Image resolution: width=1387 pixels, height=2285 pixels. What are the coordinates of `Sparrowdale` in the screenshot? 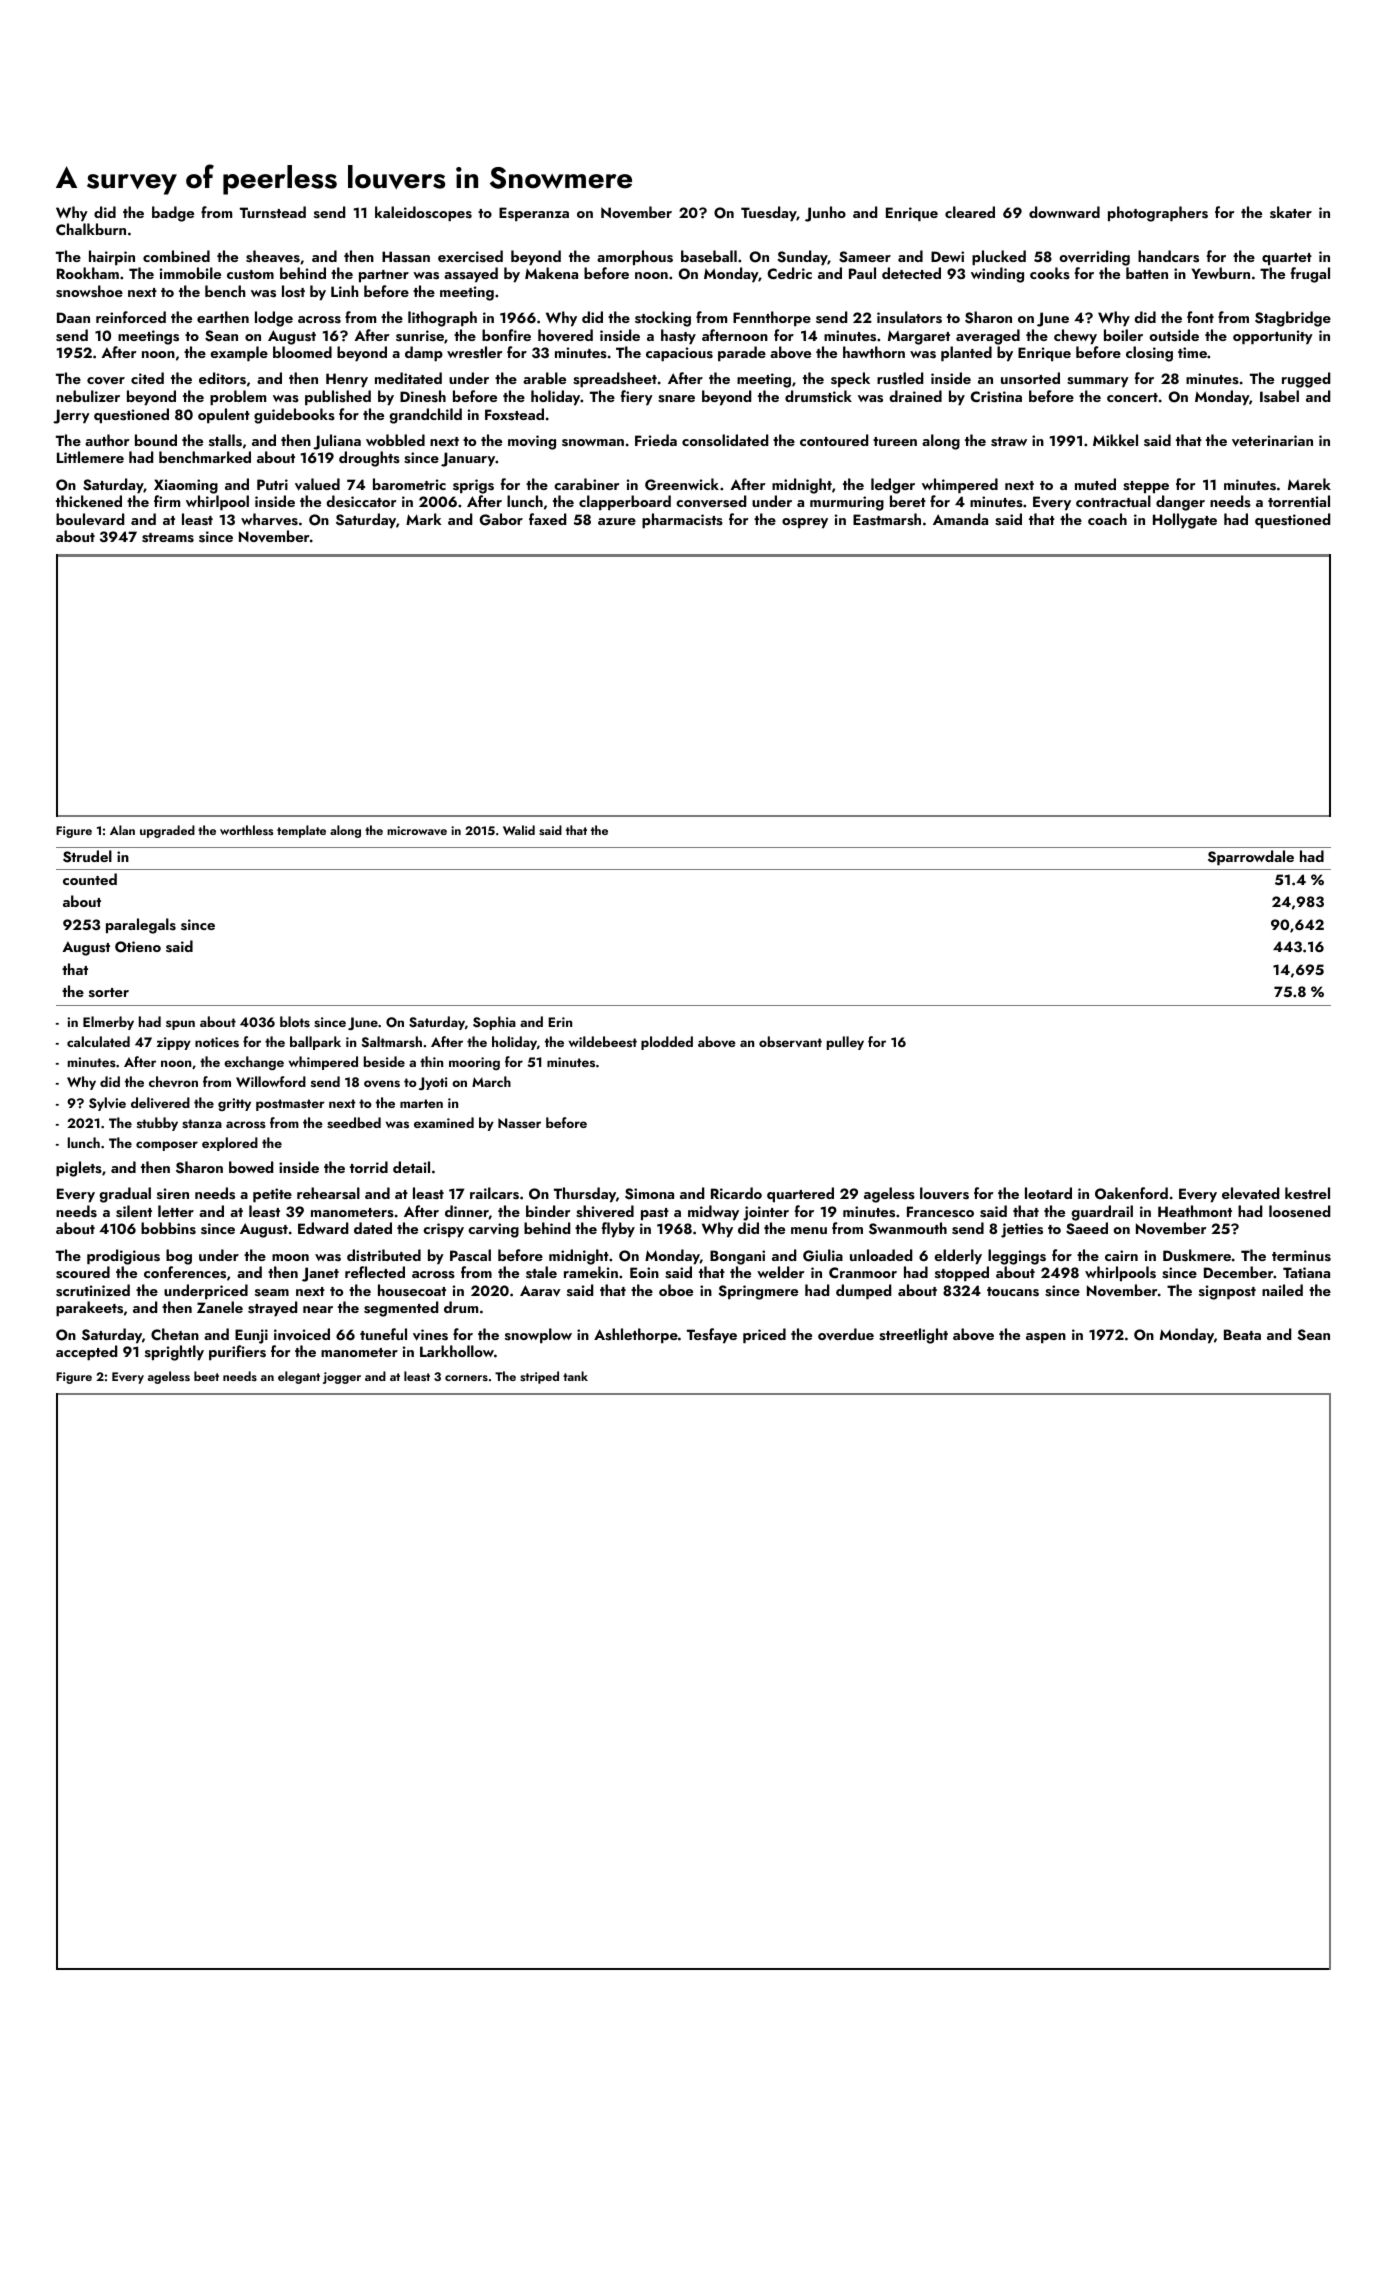 It's located at (1251, 857).
